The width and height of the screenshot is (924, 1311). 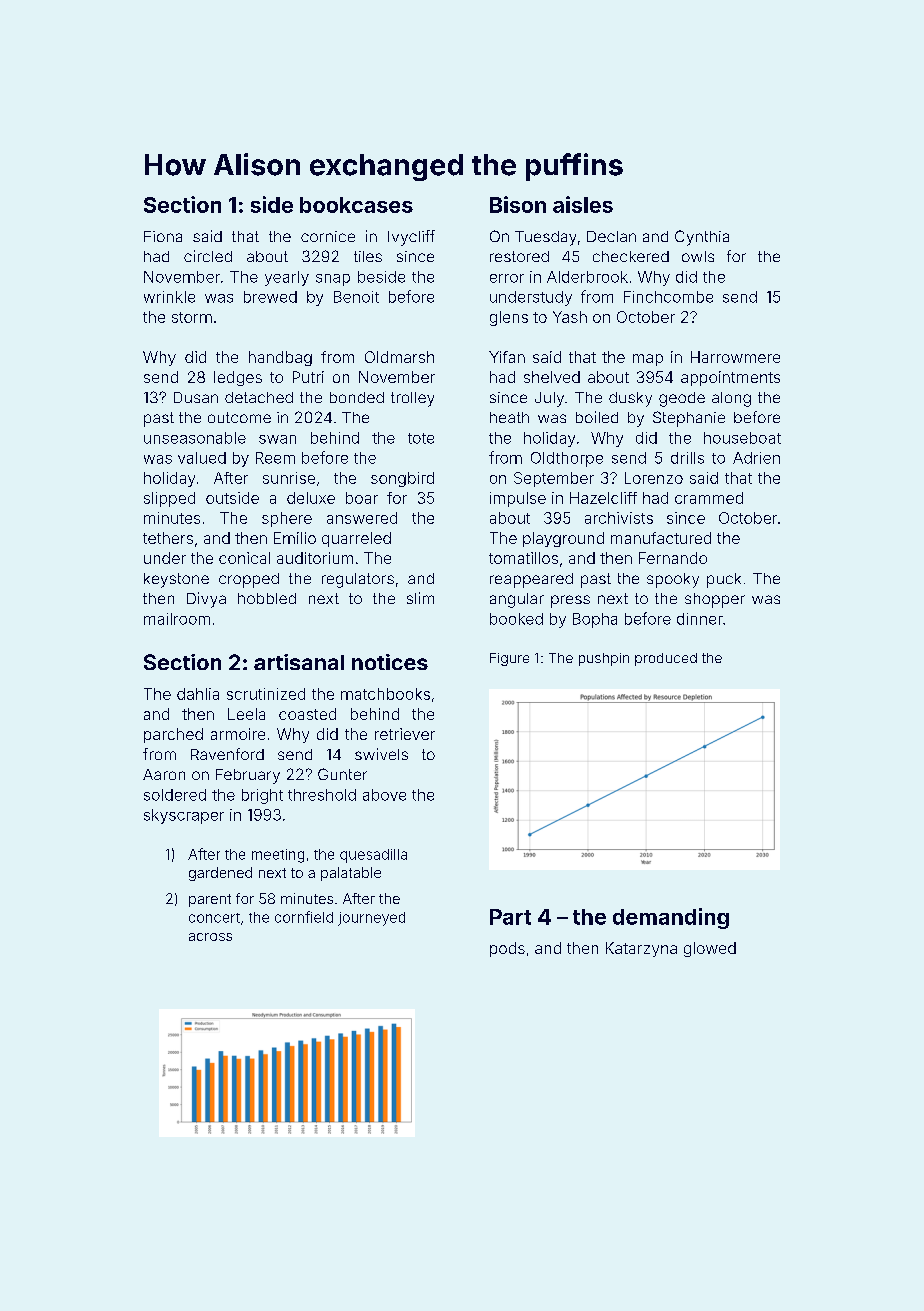 What do you see at coordinates (518, 204) in the screenshot?
I see `Bison` at bounding box center [518, 204].
